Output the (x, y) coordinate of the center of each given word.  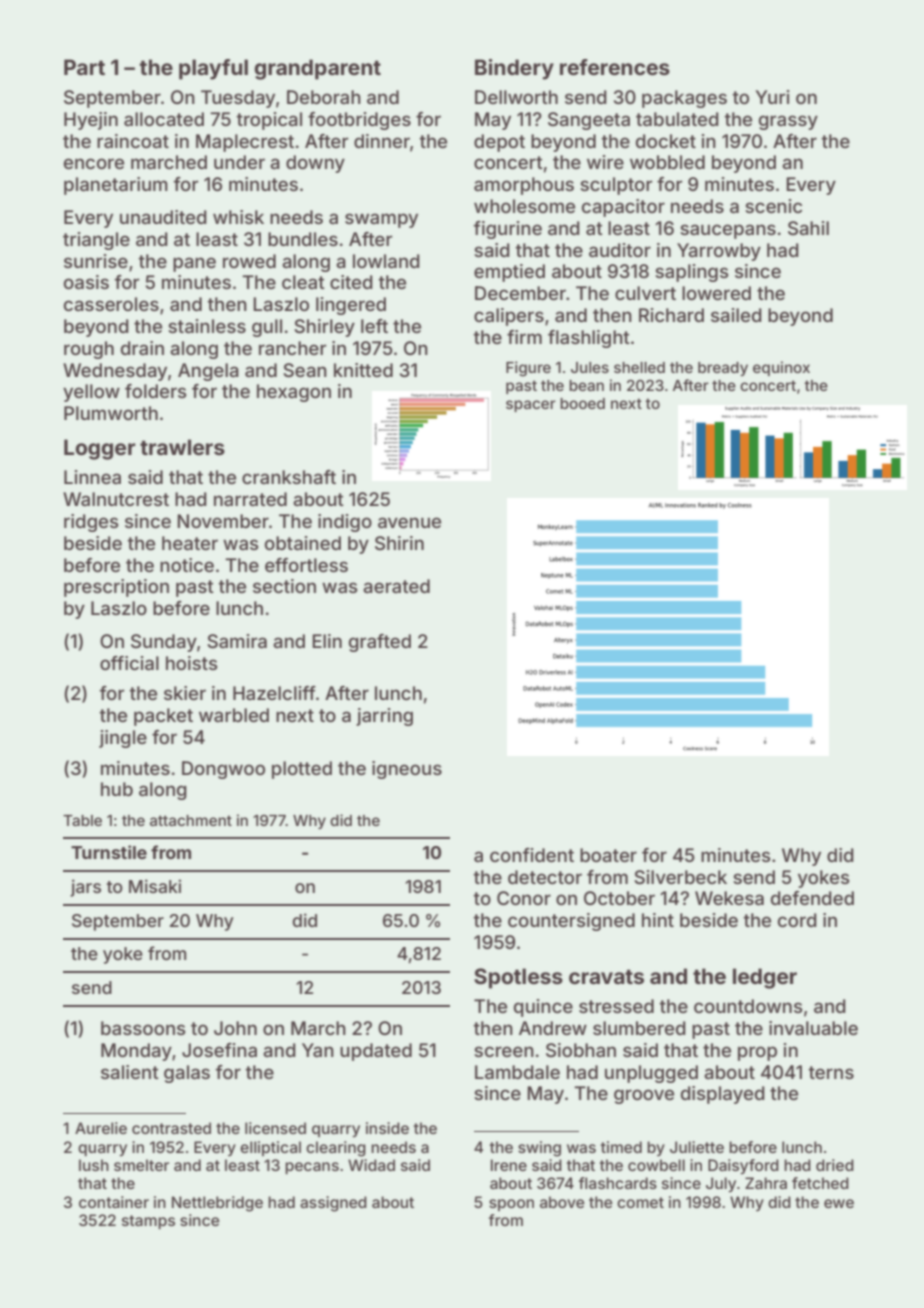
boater (608, 855)
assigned (333, 1204)
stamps (148, 1222)
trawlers (182, 447)
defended (812, 898)
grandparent (317, 69)
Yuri (773, 97)
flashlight (589, 339)
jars (85, 888)
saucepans (728, 231)
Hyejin (91, 121)
